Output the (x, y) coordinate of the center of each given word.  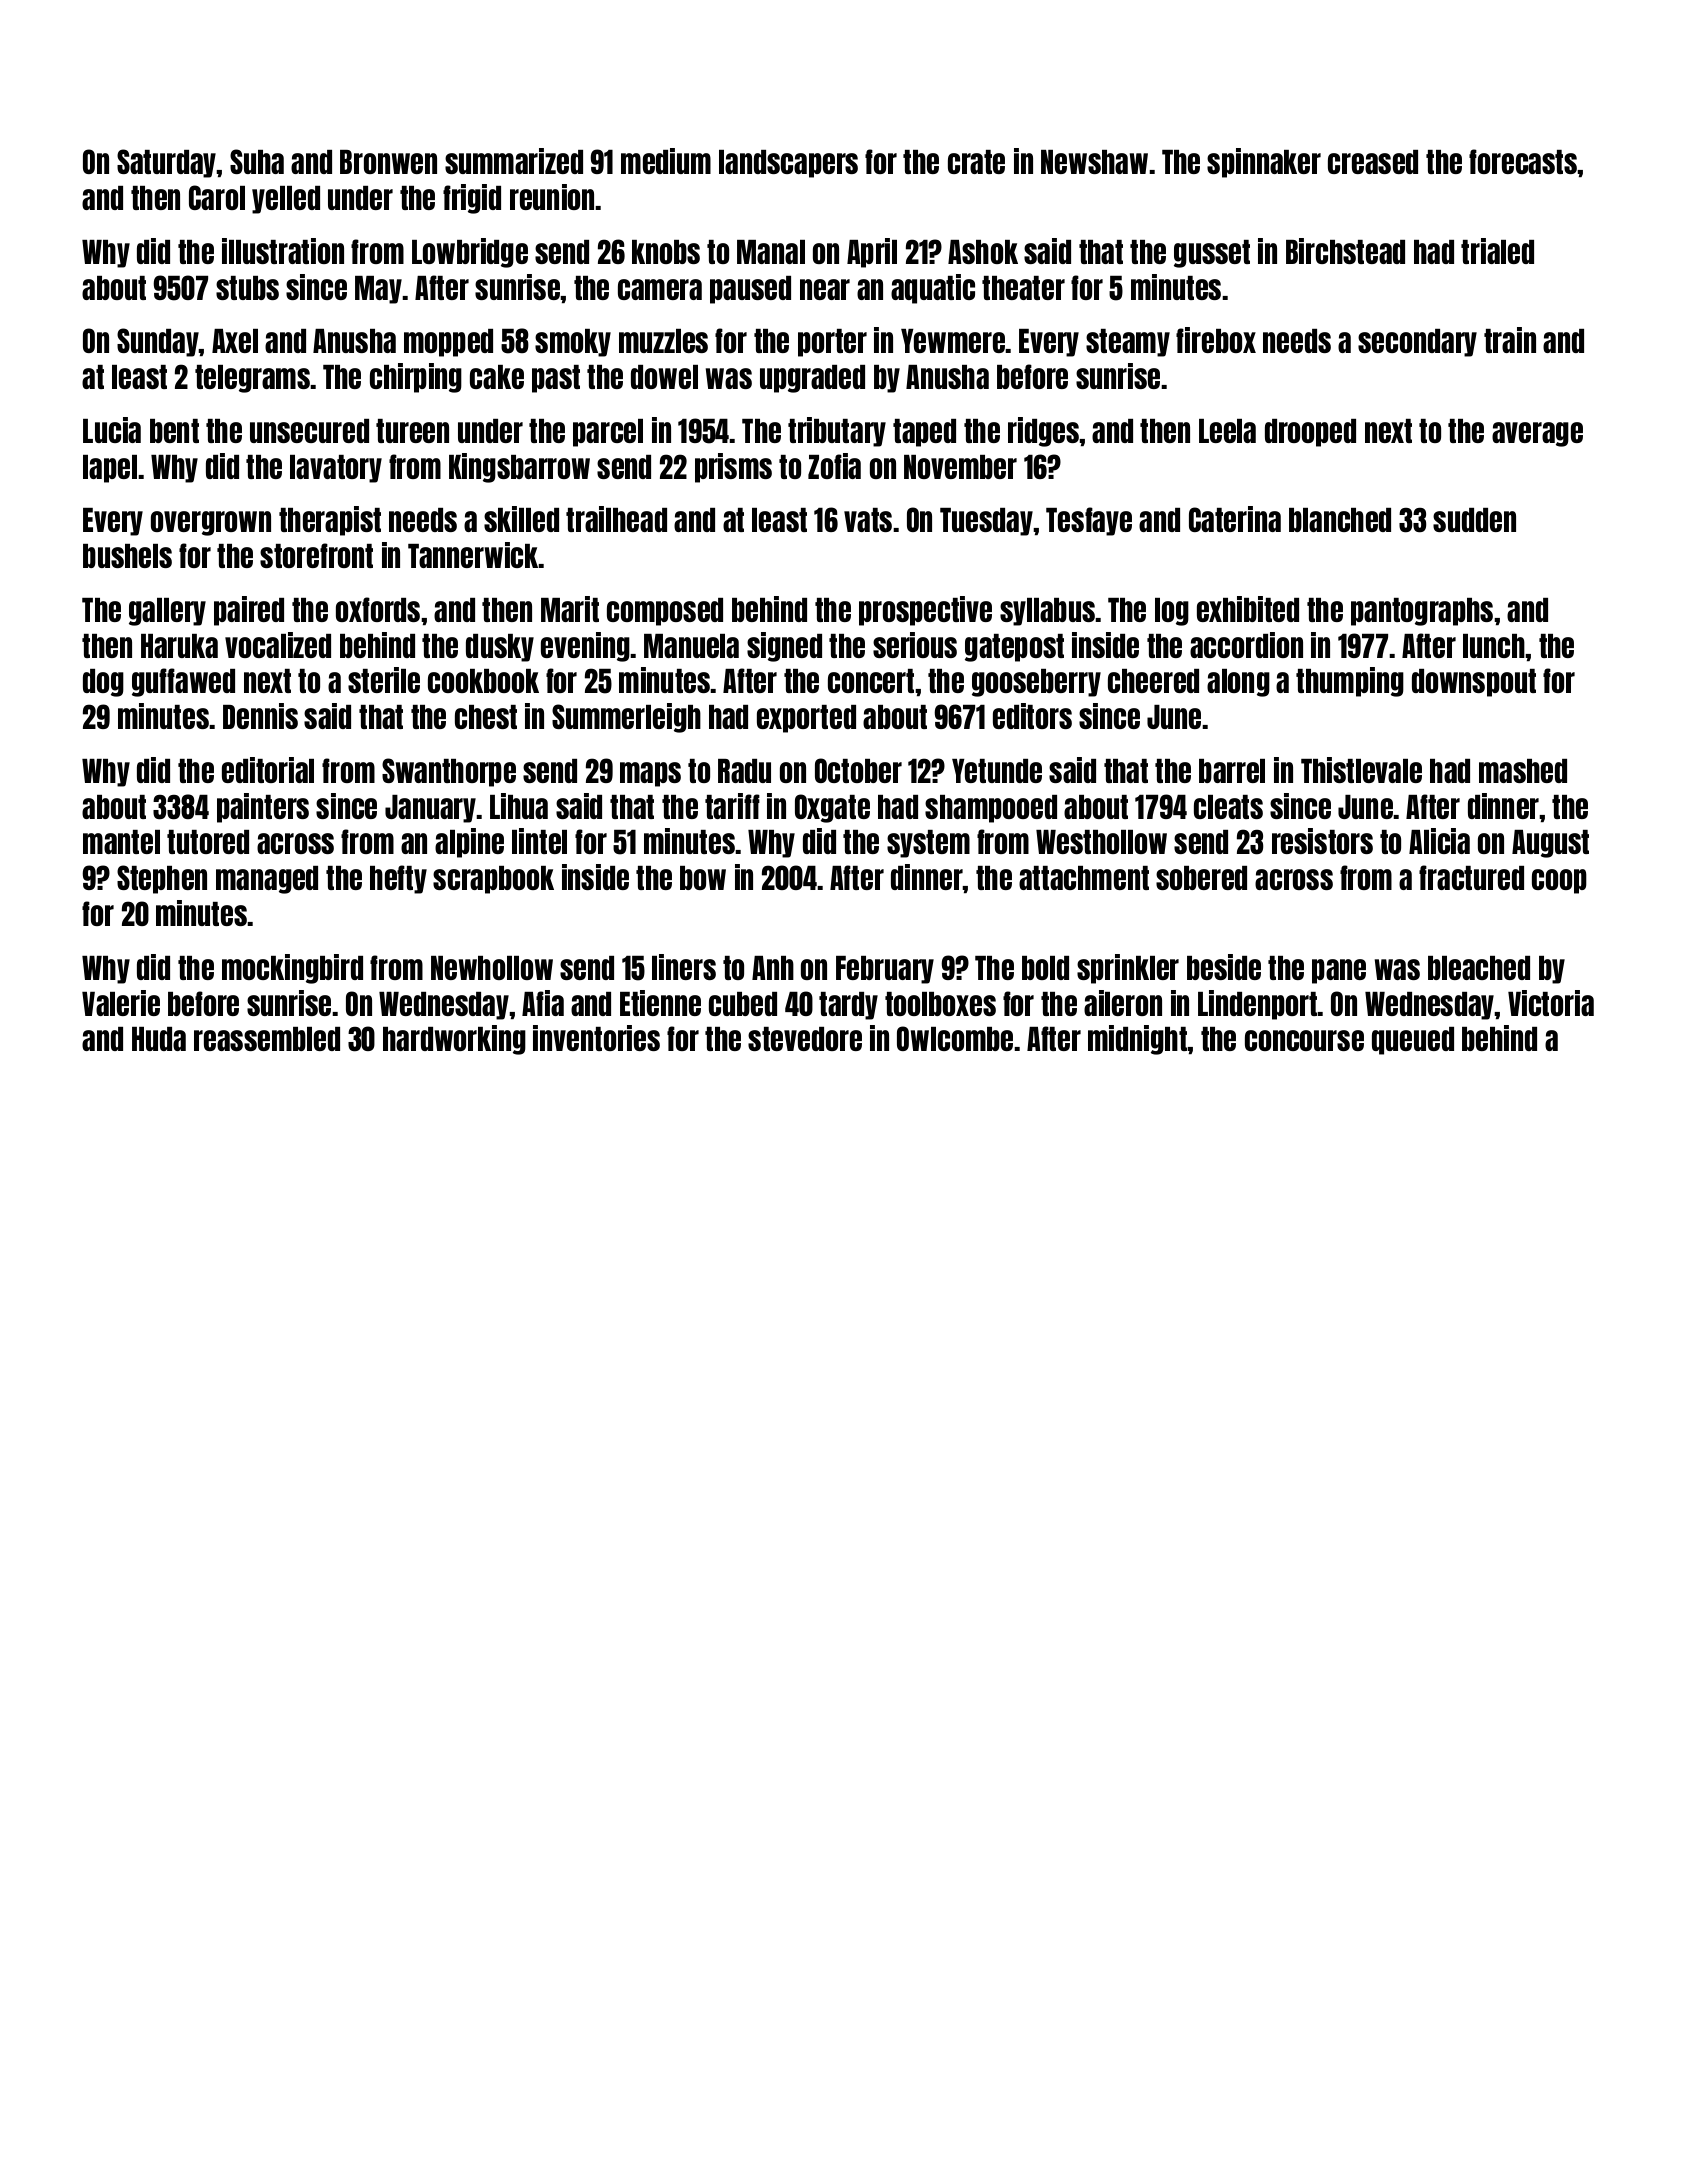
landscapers (788, 164)
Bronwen (388, 162)
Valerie (121, 1003)
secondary (1417, 343)
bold (1045, 968)
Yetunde (997, 771)
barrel (1232, 771)
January (431, 809)
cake (497, 377)
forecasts (1523, 161)
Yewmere (953, 341)
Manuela (691, 646)
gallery (167, 612)
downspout (1474, 683)
